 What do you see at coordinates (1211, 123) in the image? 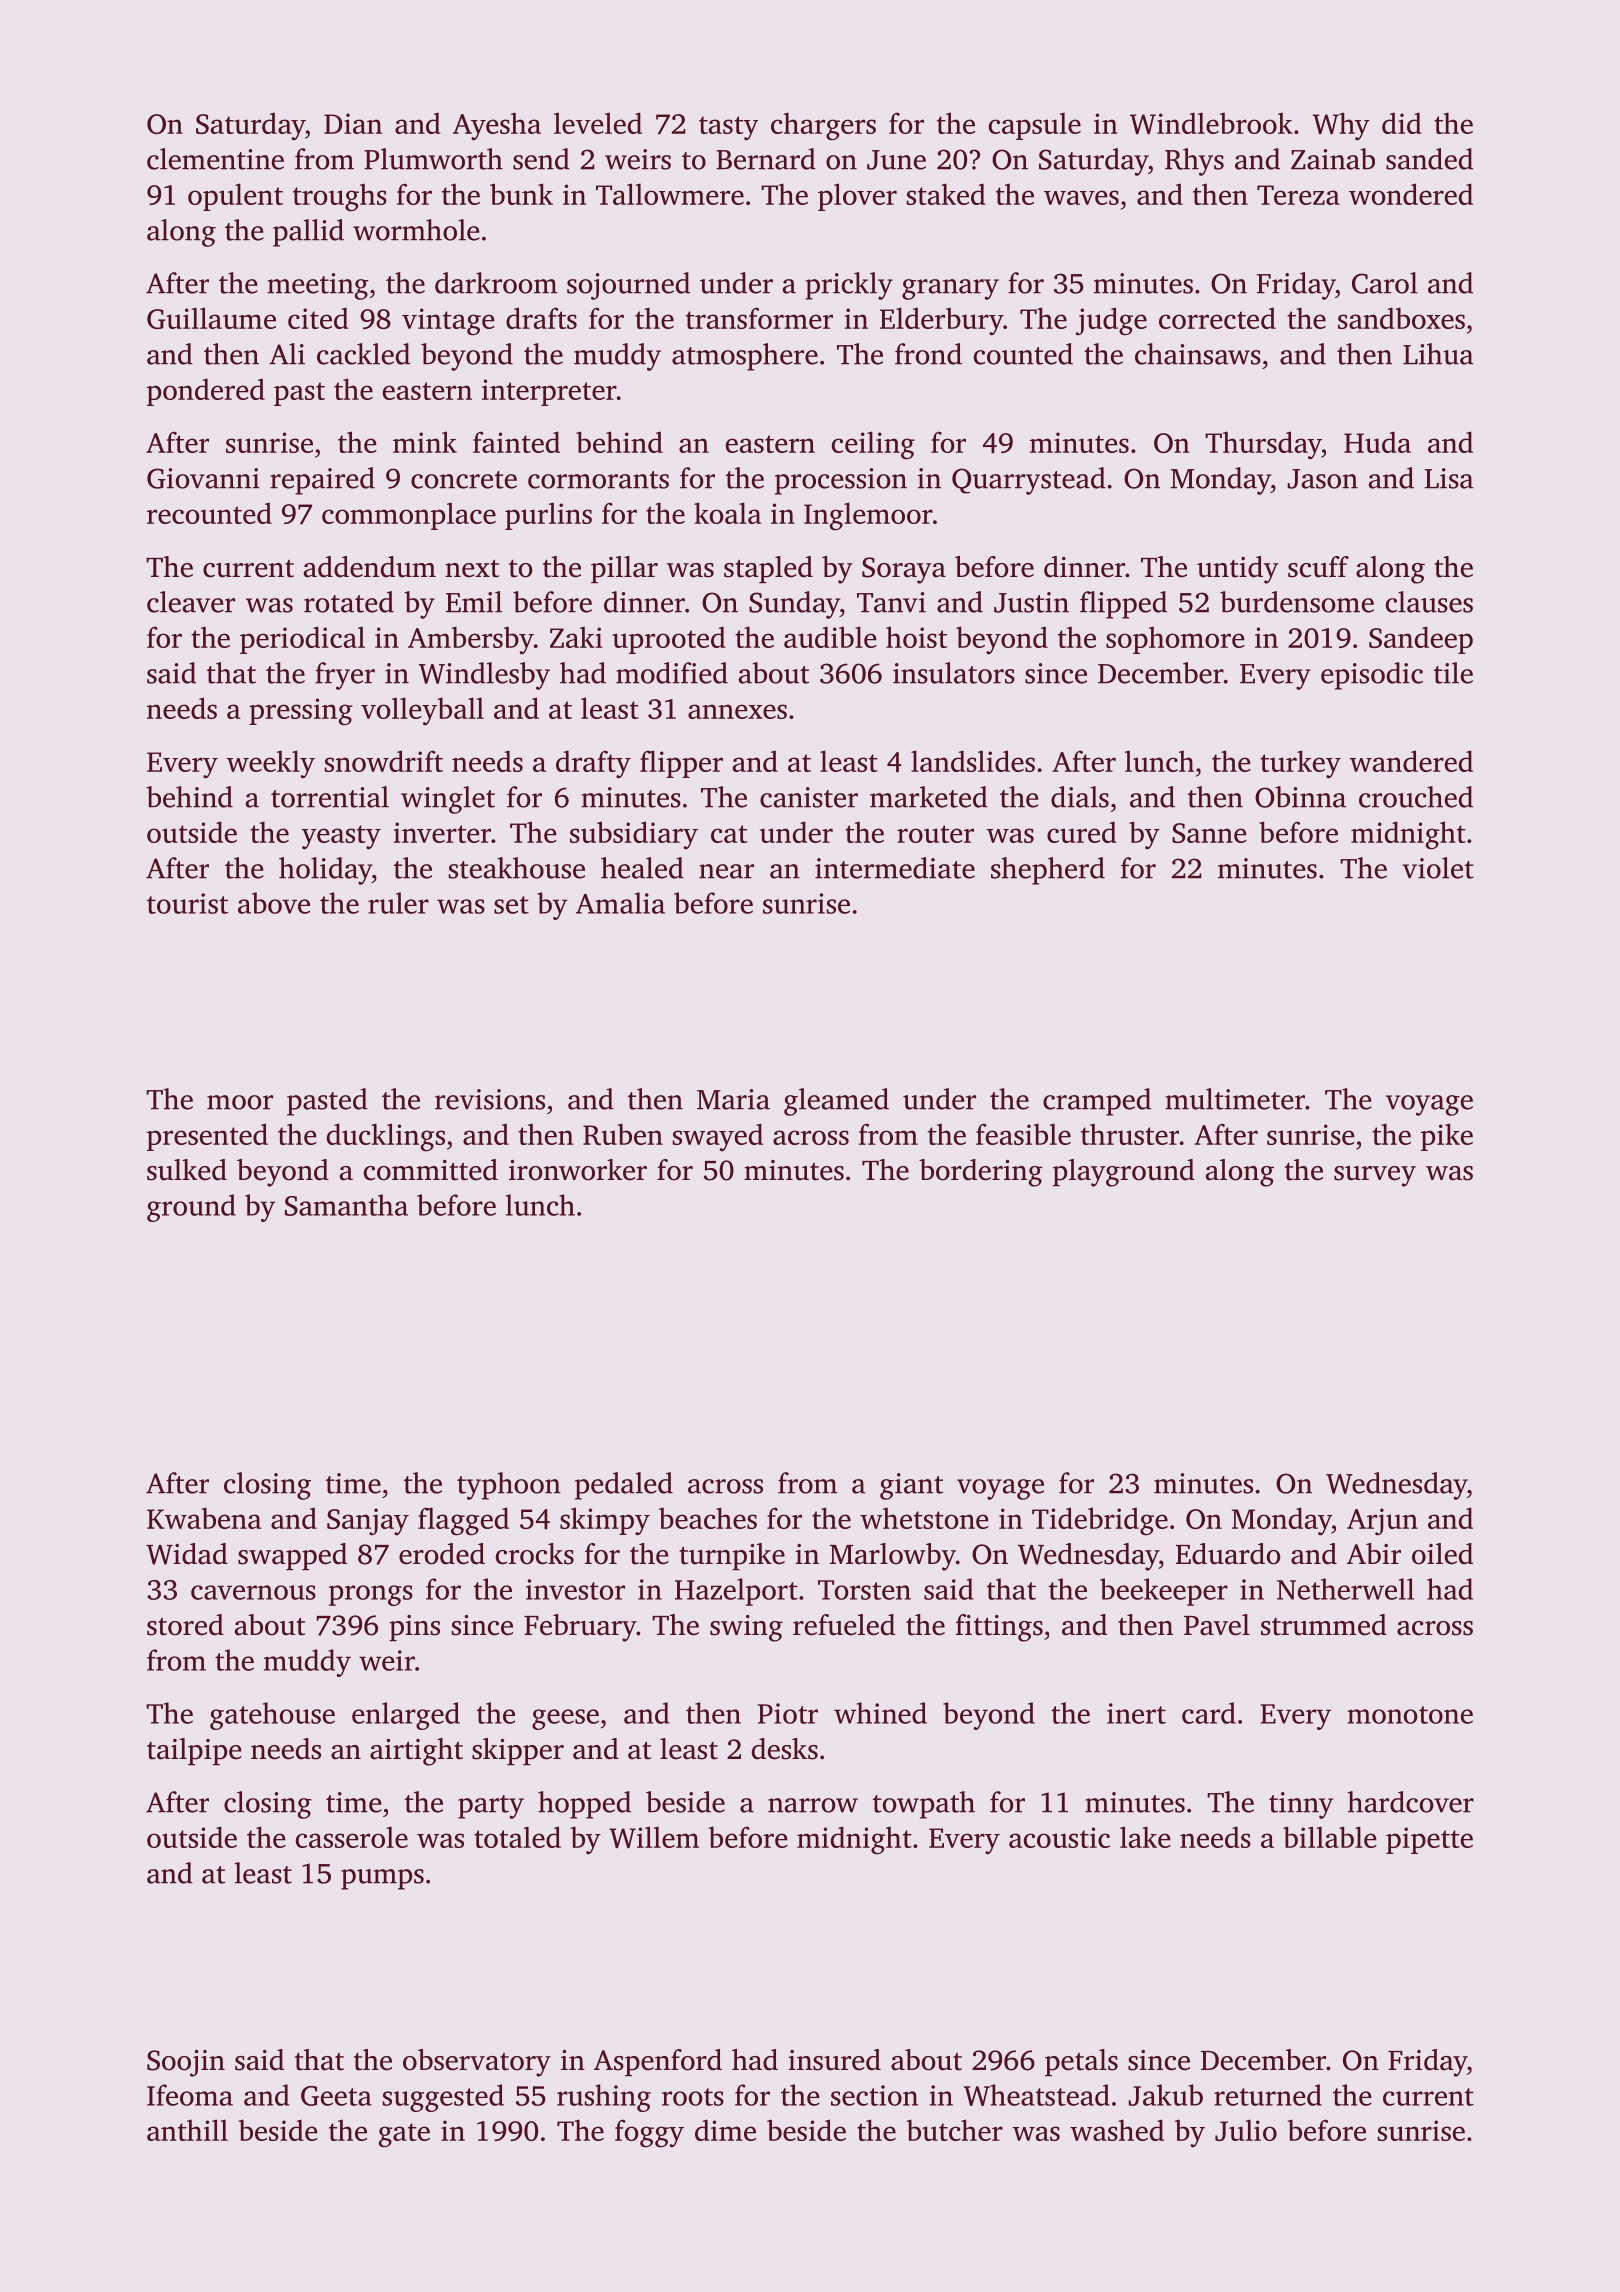
I see `Windlebrook` at bounding box center [1211, 123].
